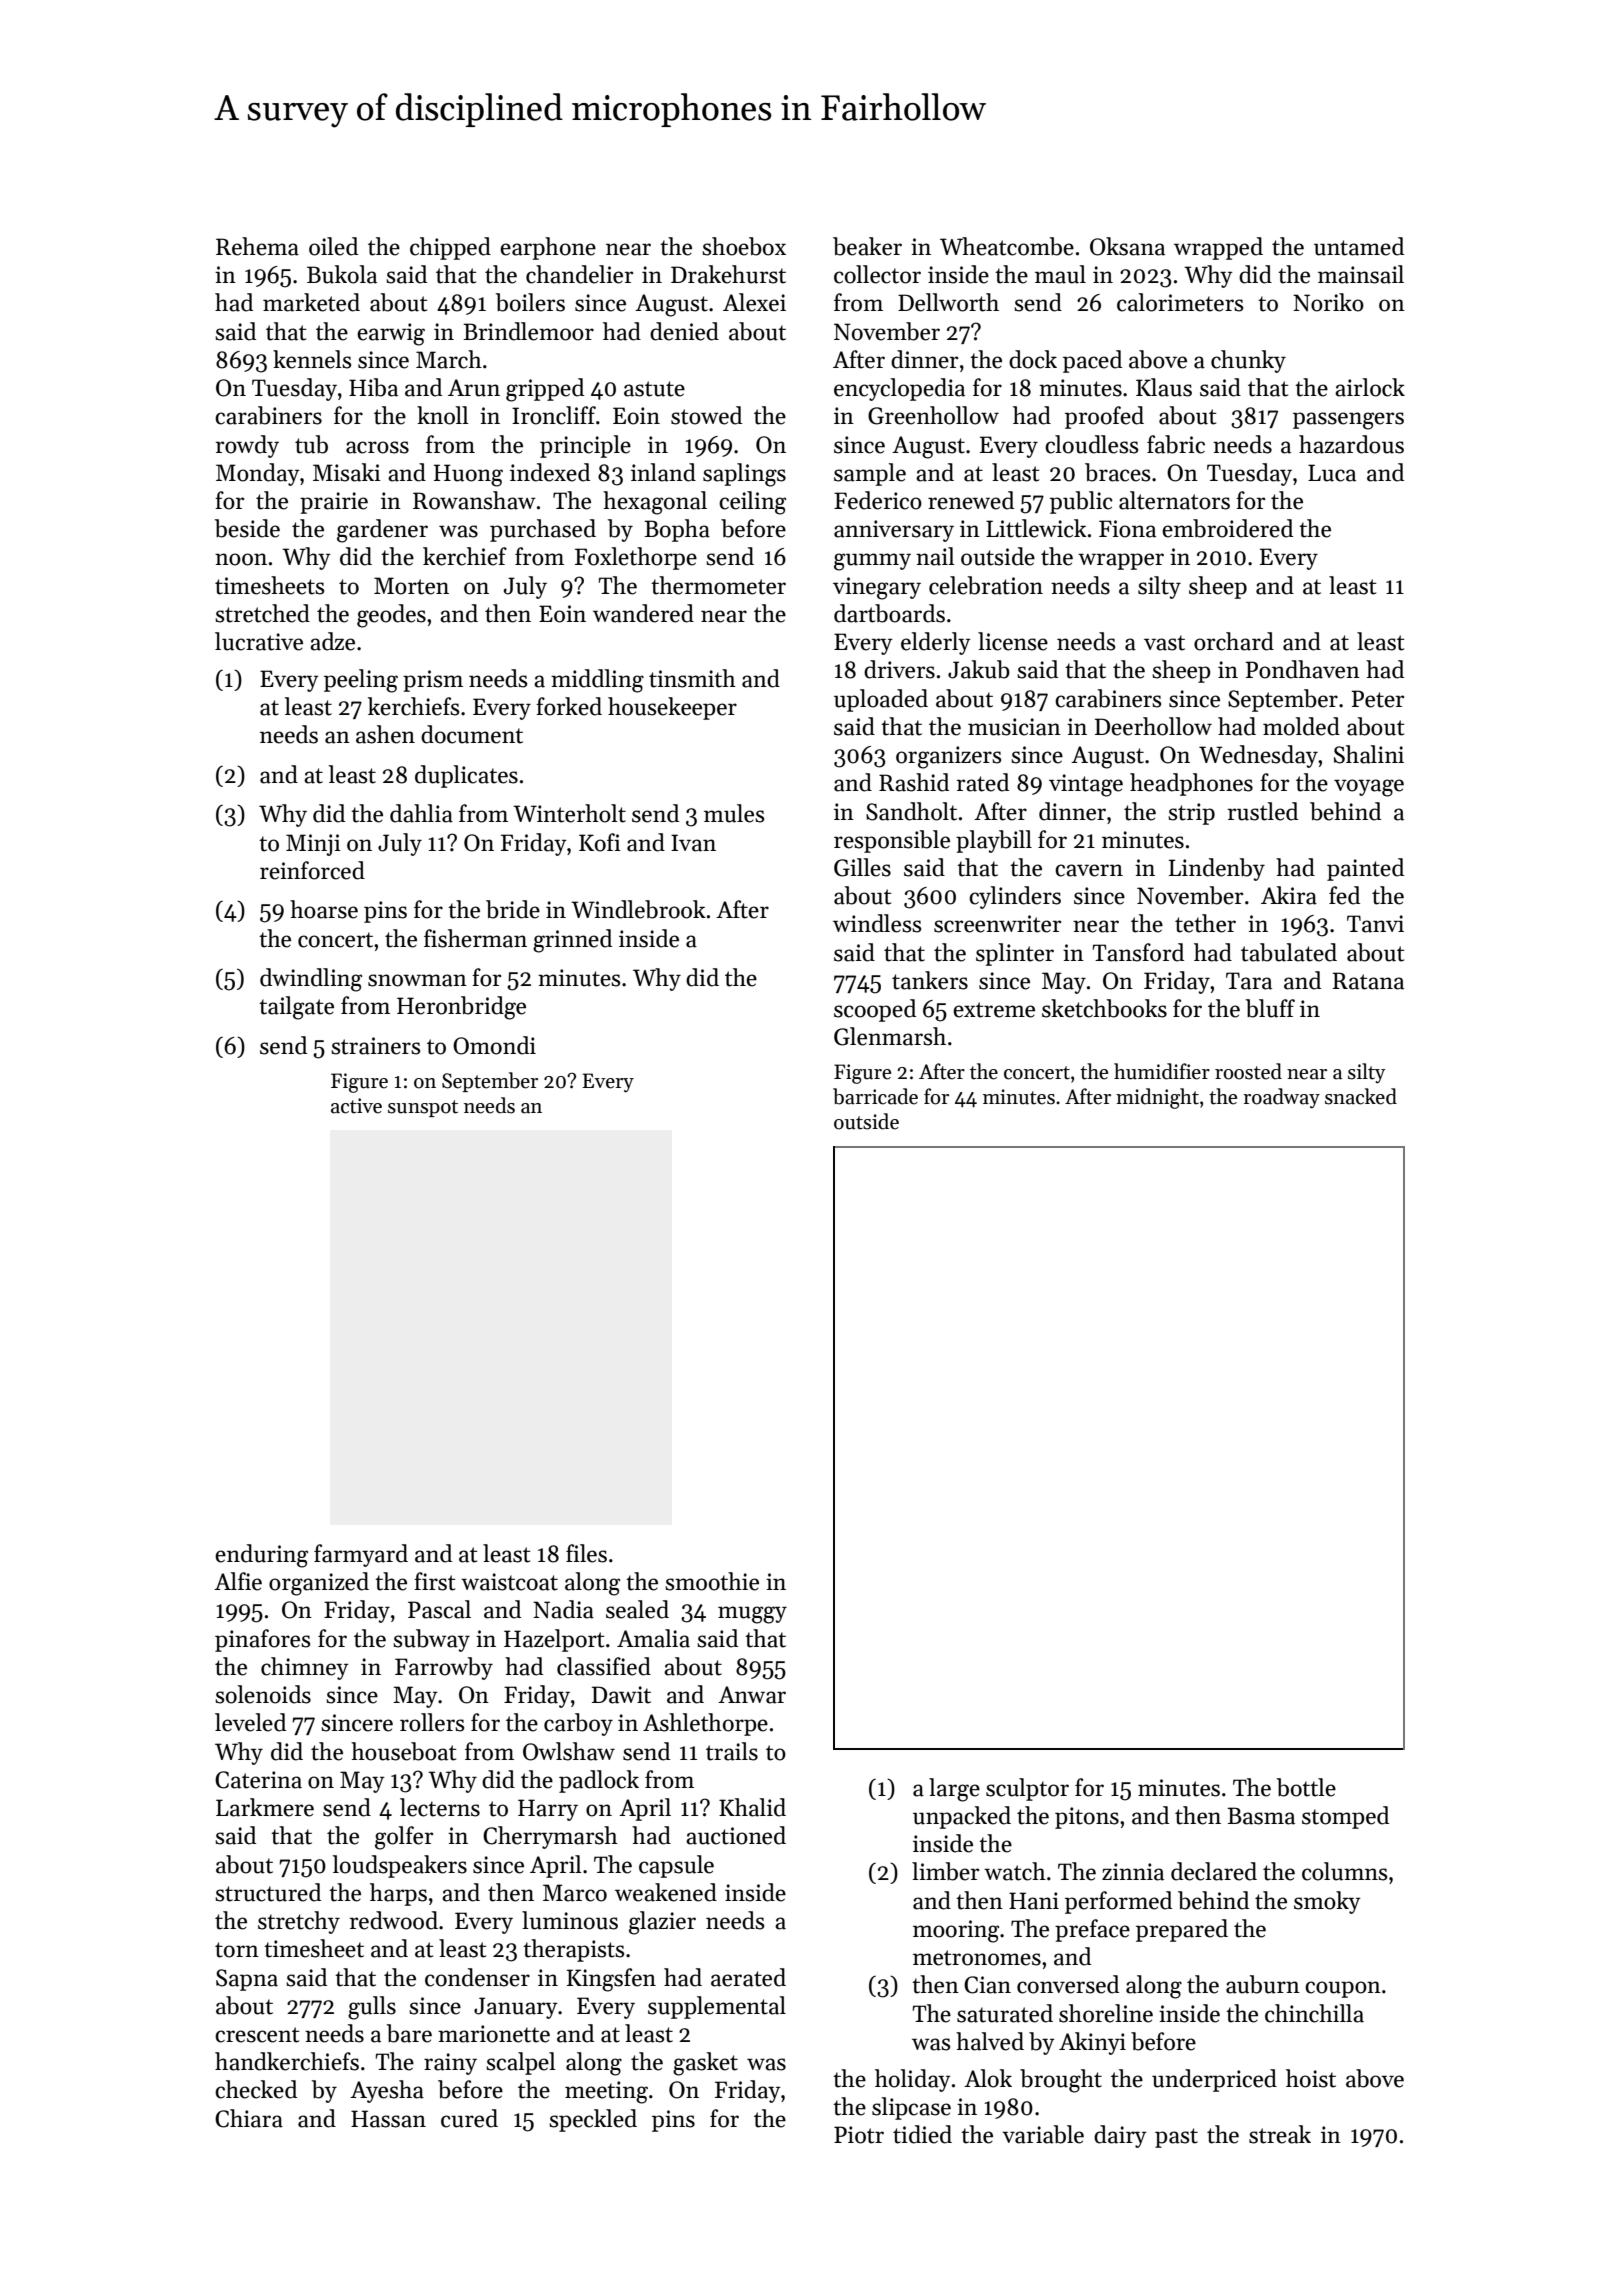  I want to click on supplemental, so click(717, 2007).
